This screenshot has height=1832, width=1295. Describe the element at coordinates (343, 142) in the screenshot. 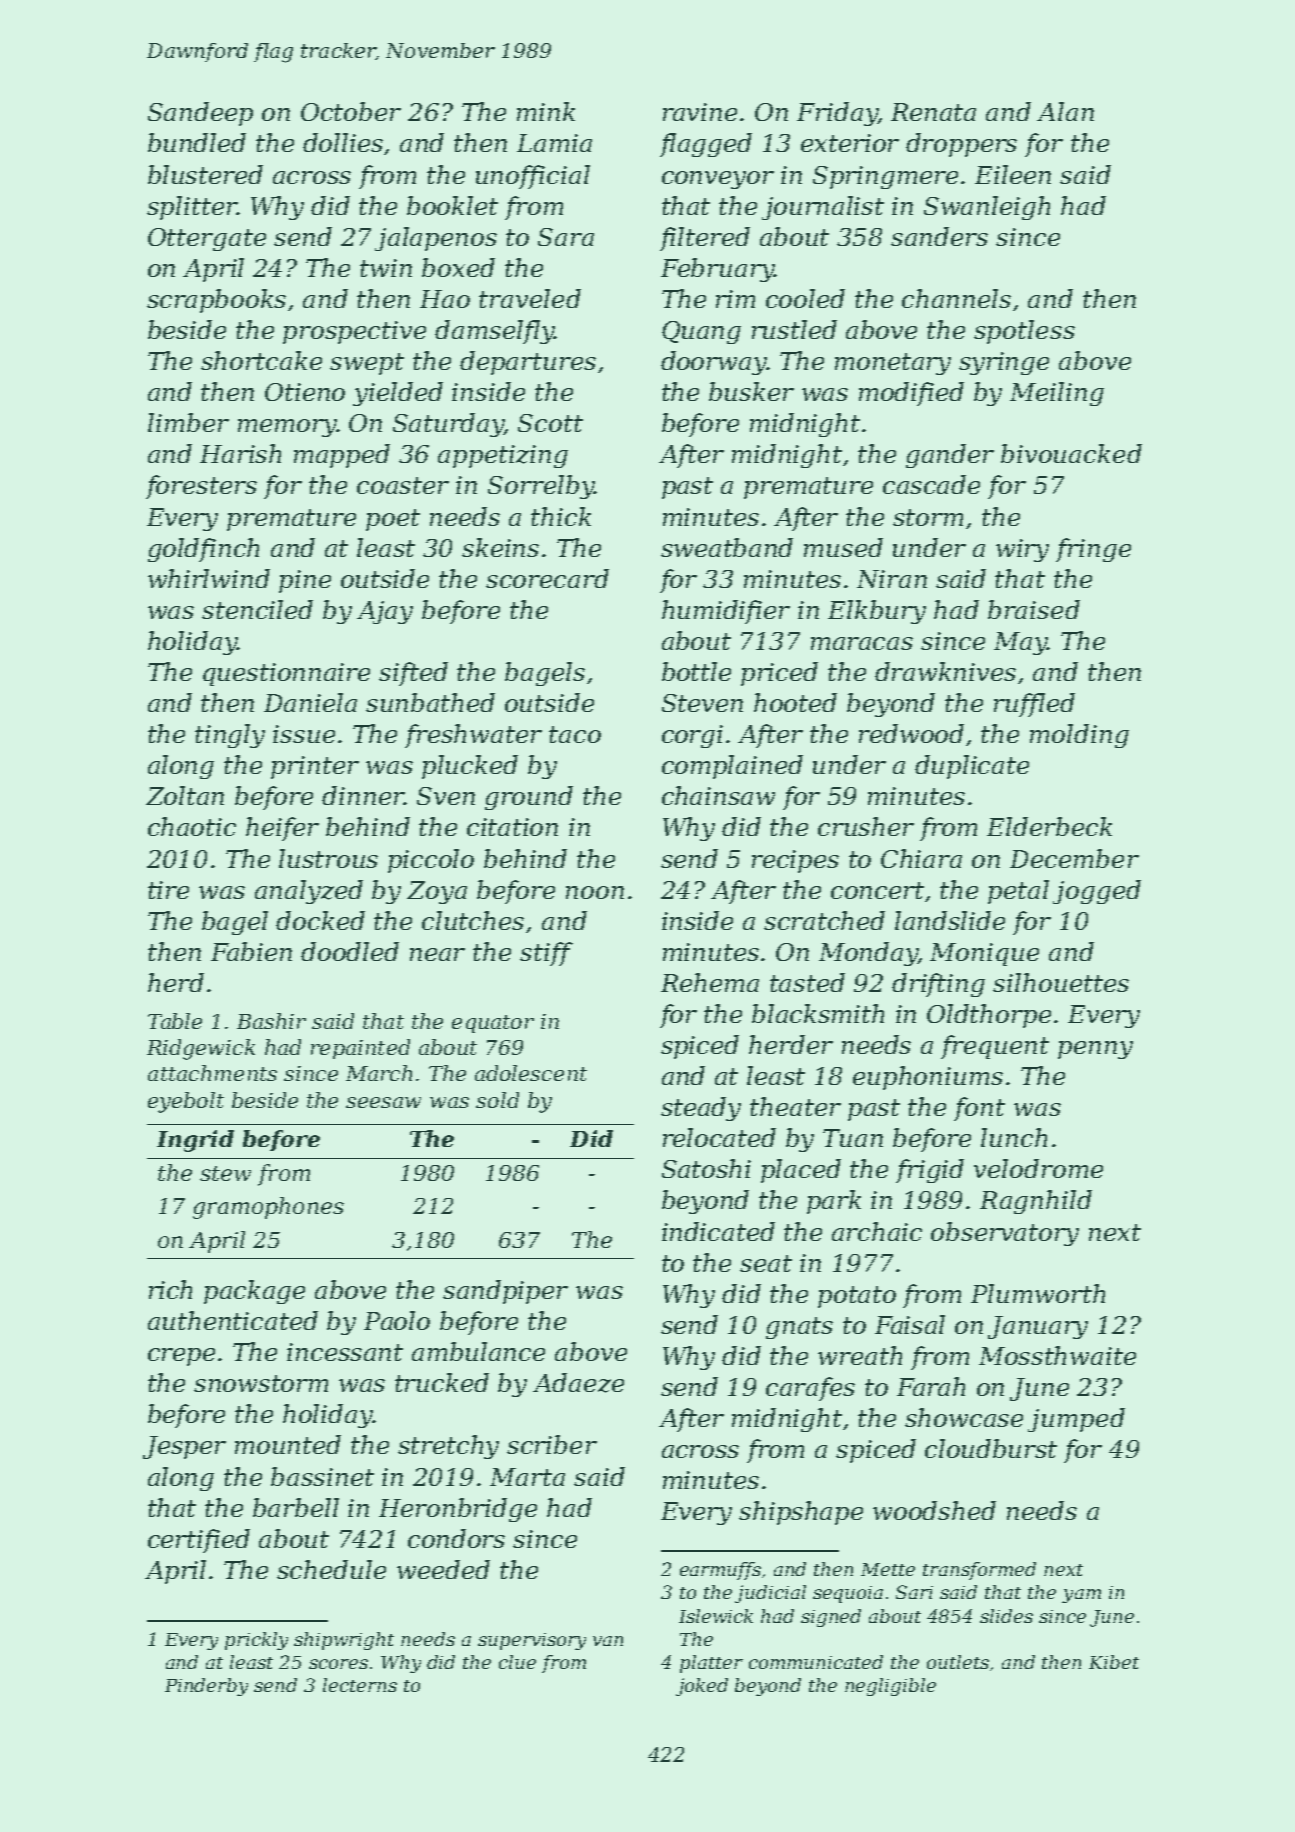

I see `dollies` at that location.
